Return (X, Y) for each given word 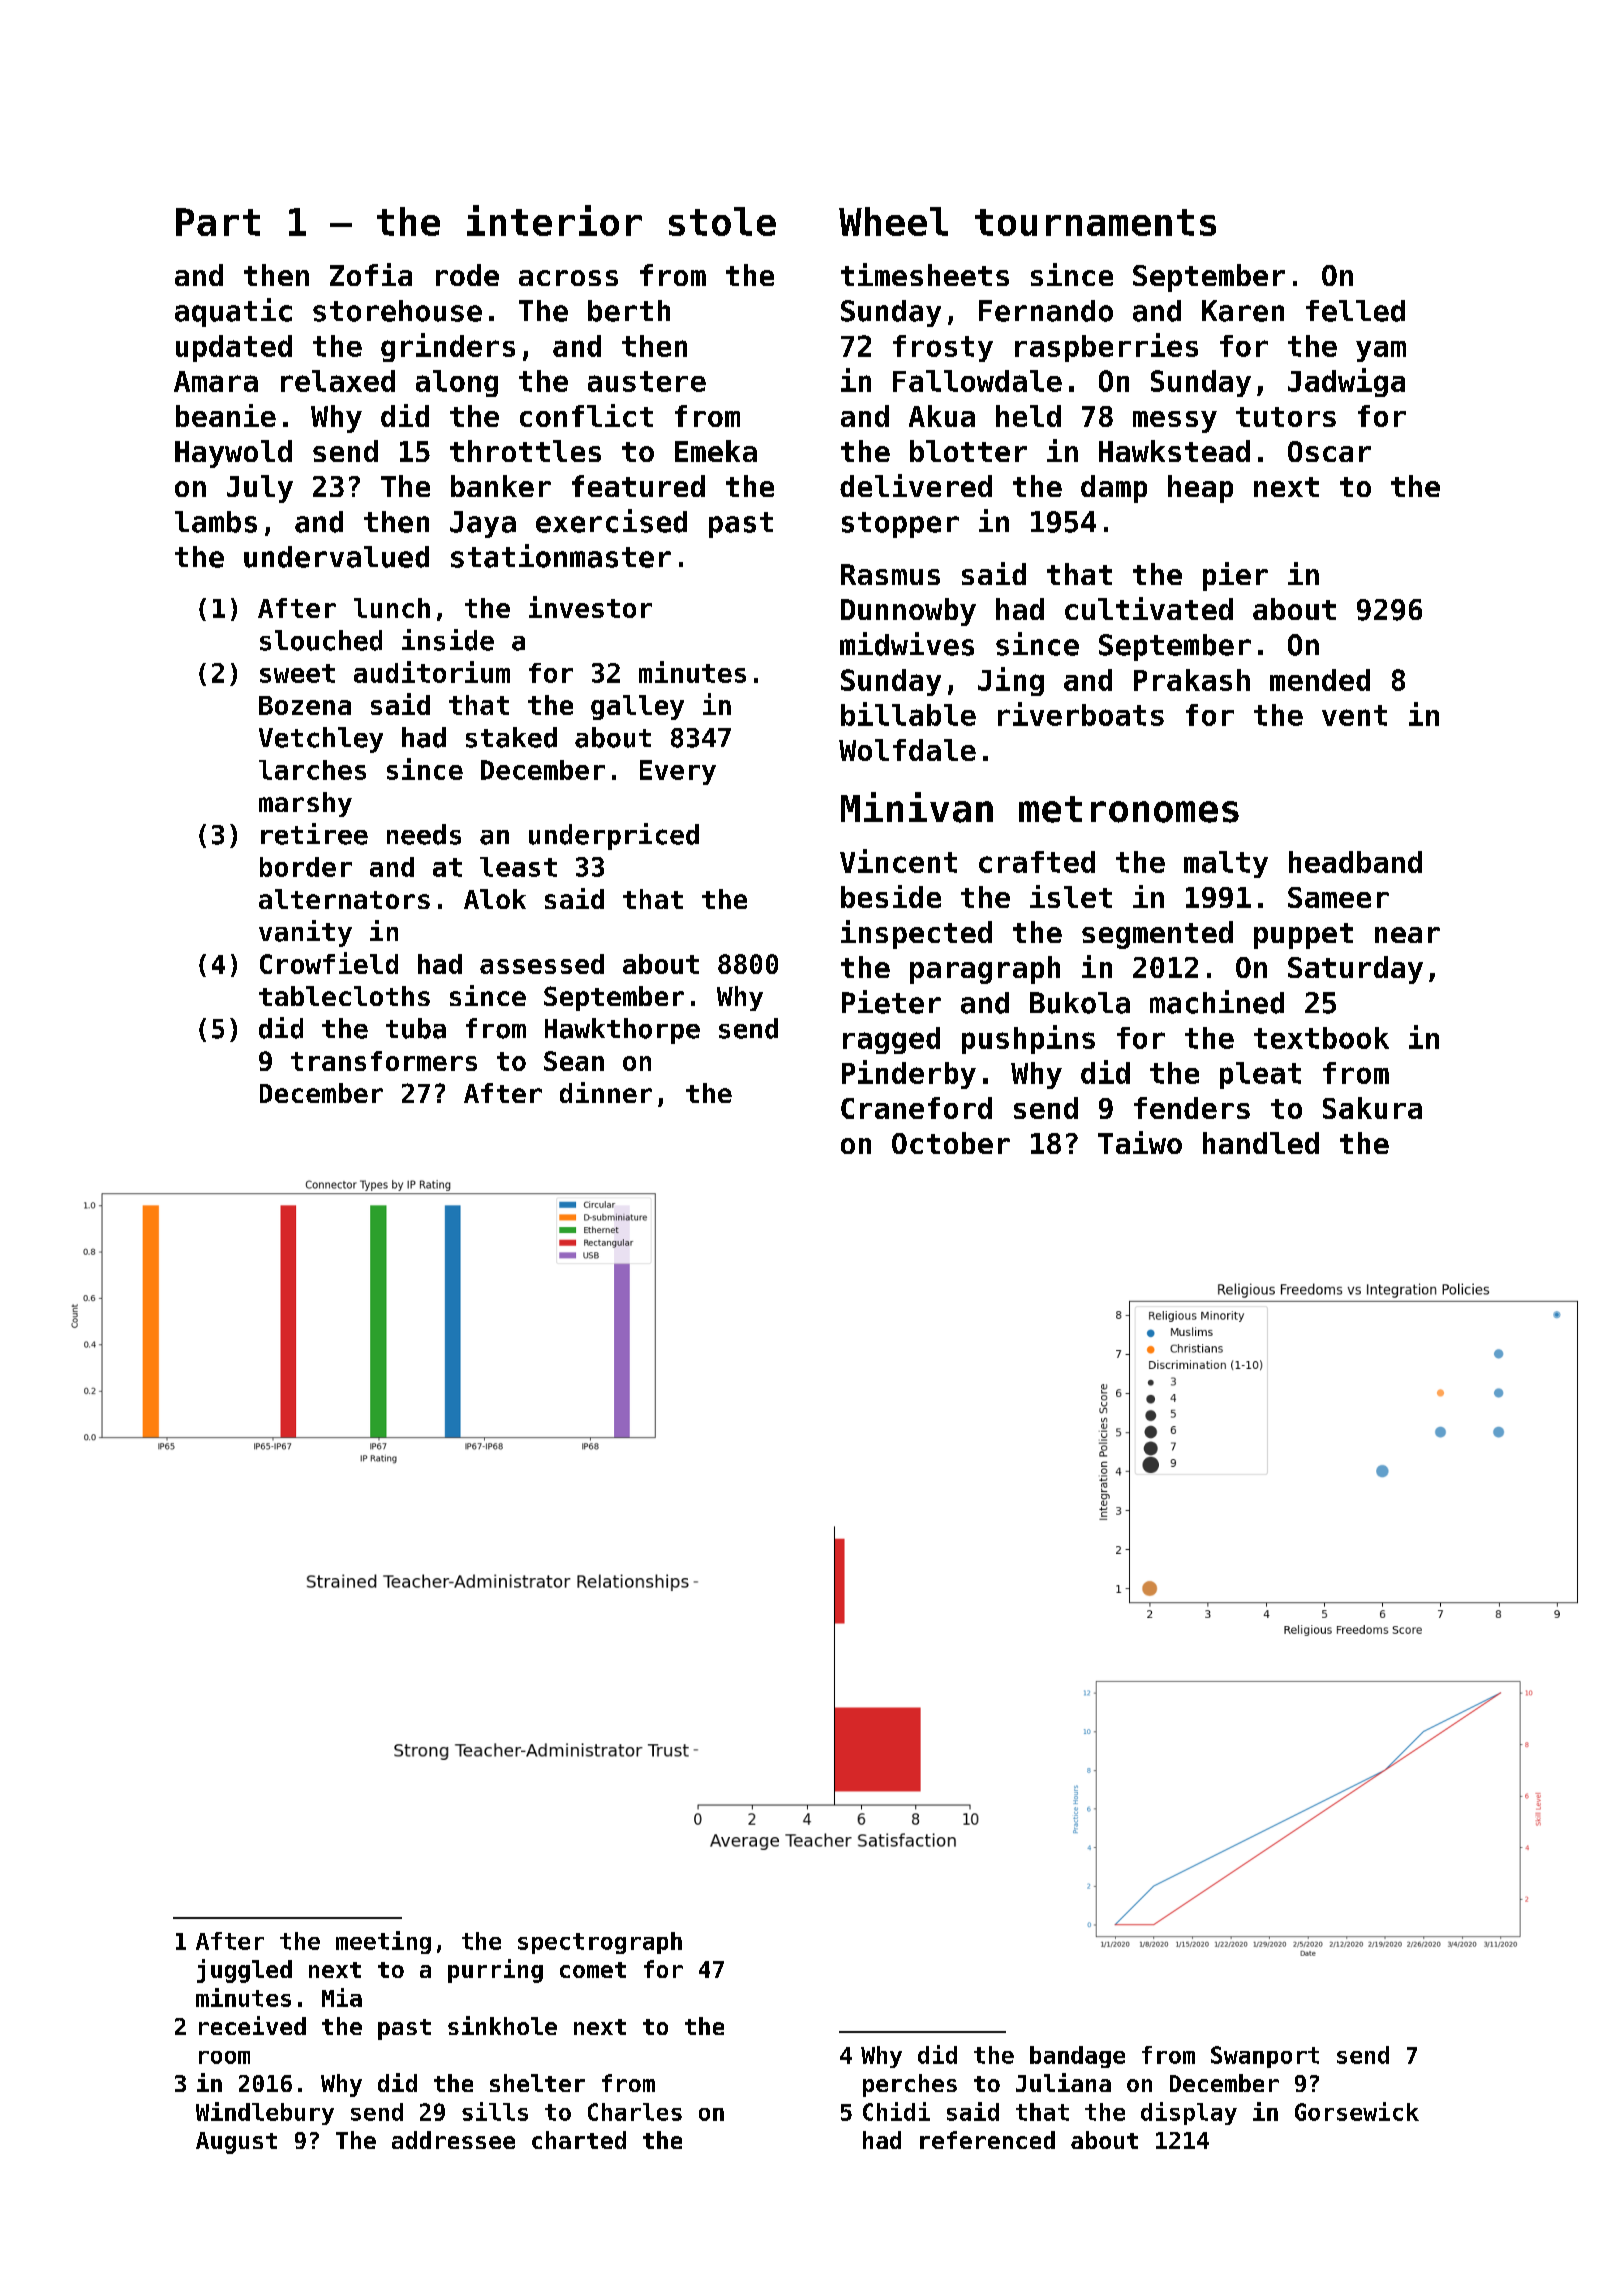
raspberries (1106, 347)
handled (1261, 1143)
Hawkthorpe (622, 1031)
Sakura (1372, 1108)
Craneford (916, 1108)
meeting (383, 1942)
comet (593, 1970)
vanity (305, 933)
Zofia (371, 274)
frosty (943, 348)
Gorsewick (1357, 2111)
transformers (384, 1061)
